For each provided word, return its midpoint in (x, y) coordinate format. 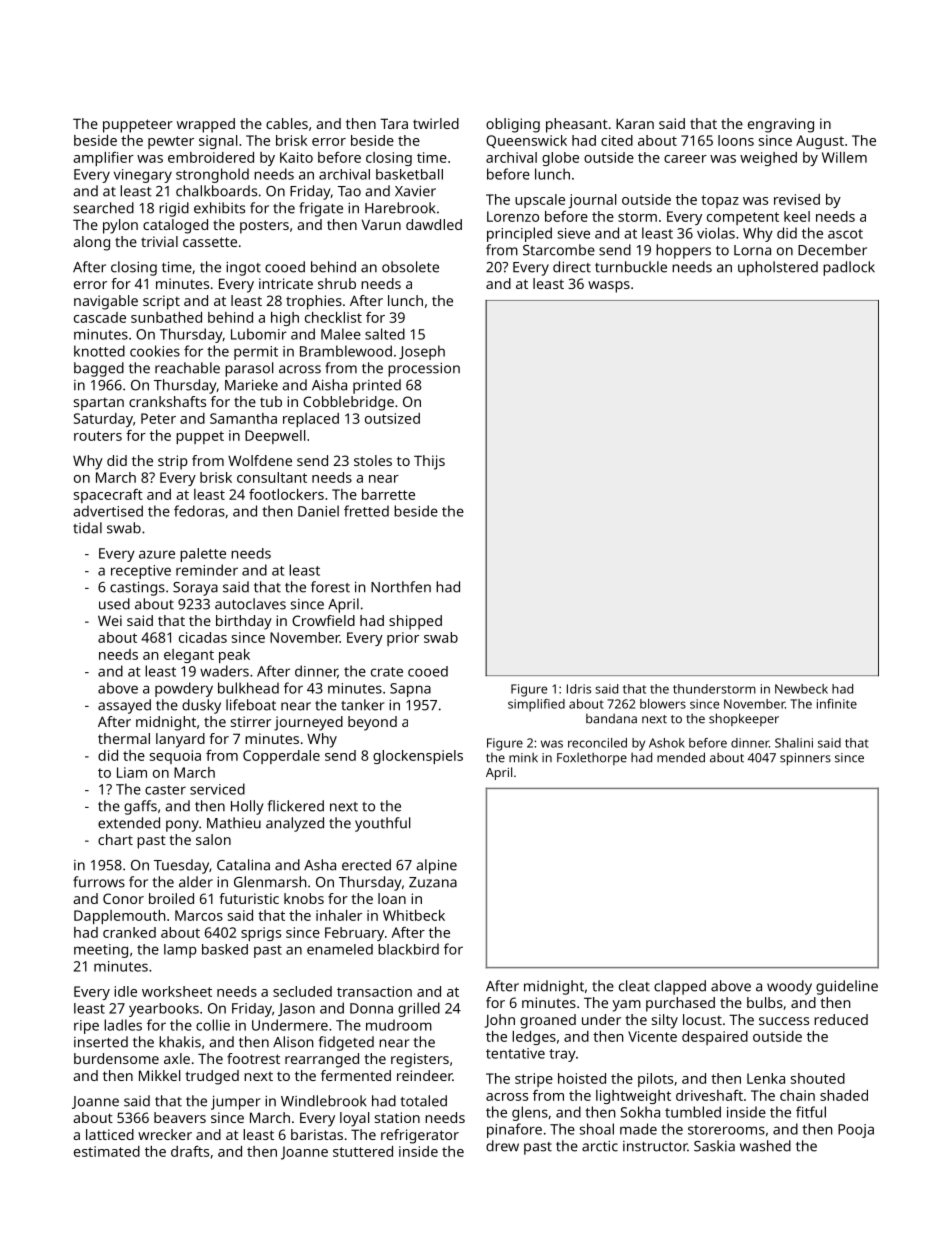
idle (125, 991)
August (820, 142)
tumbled (693, 1112)
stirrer (251, 721)
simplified (536, 705)
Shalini (794, 743)
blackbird (408, 949)
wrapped (206, 125)
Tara (394, 123)
